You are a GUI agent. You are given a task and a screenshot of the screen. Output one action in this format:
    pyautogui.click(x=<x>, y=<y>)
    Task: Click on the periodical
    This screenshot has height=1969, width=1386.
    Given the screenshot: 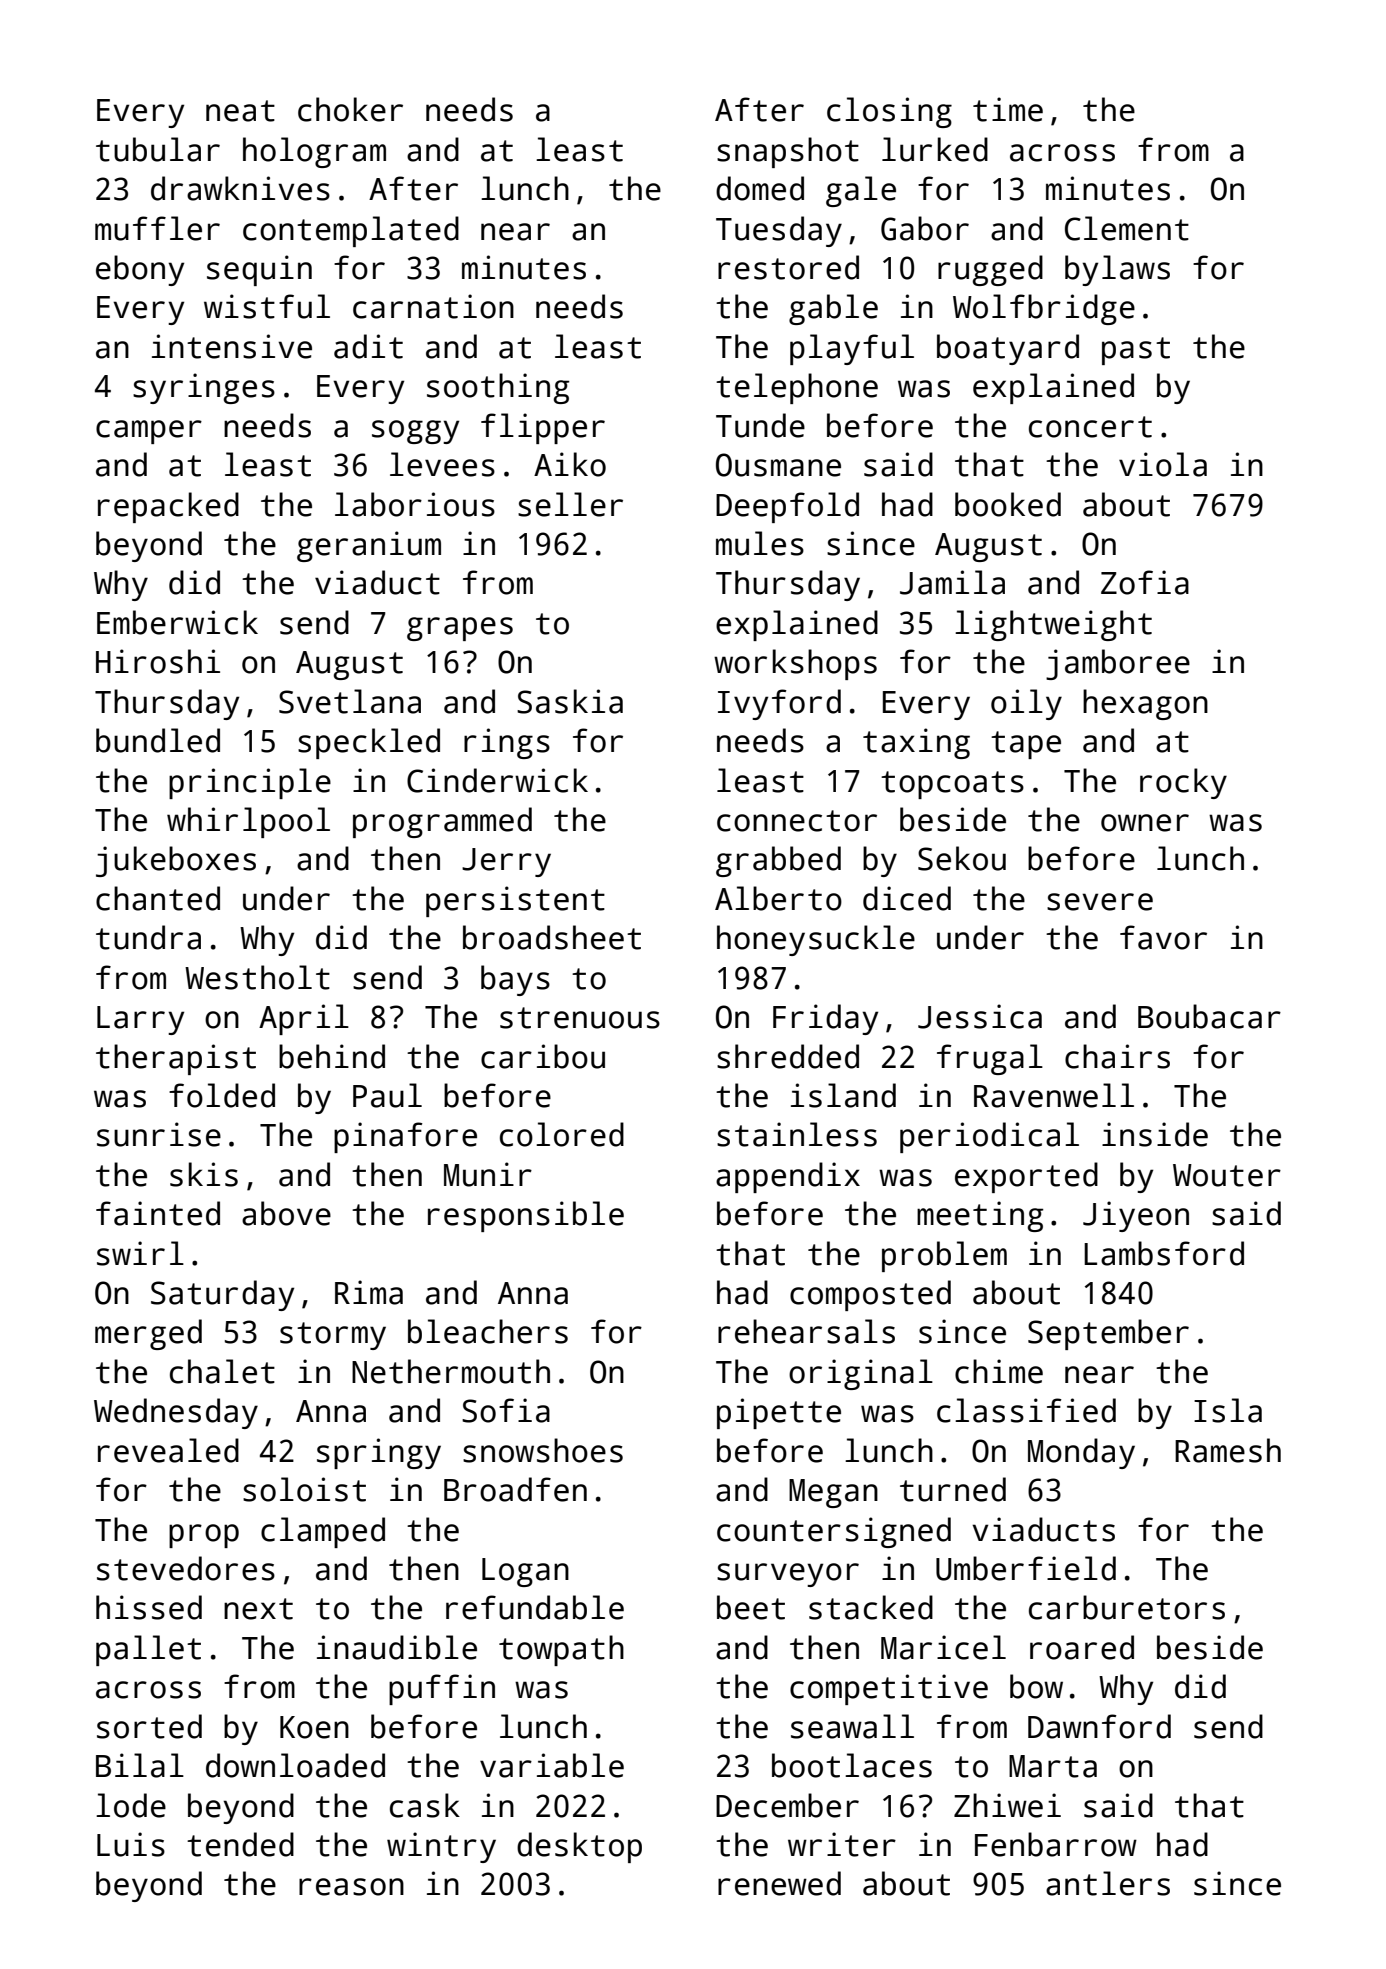 What is the action you would take?
    pyautogui.click(x=989, y=1137)
